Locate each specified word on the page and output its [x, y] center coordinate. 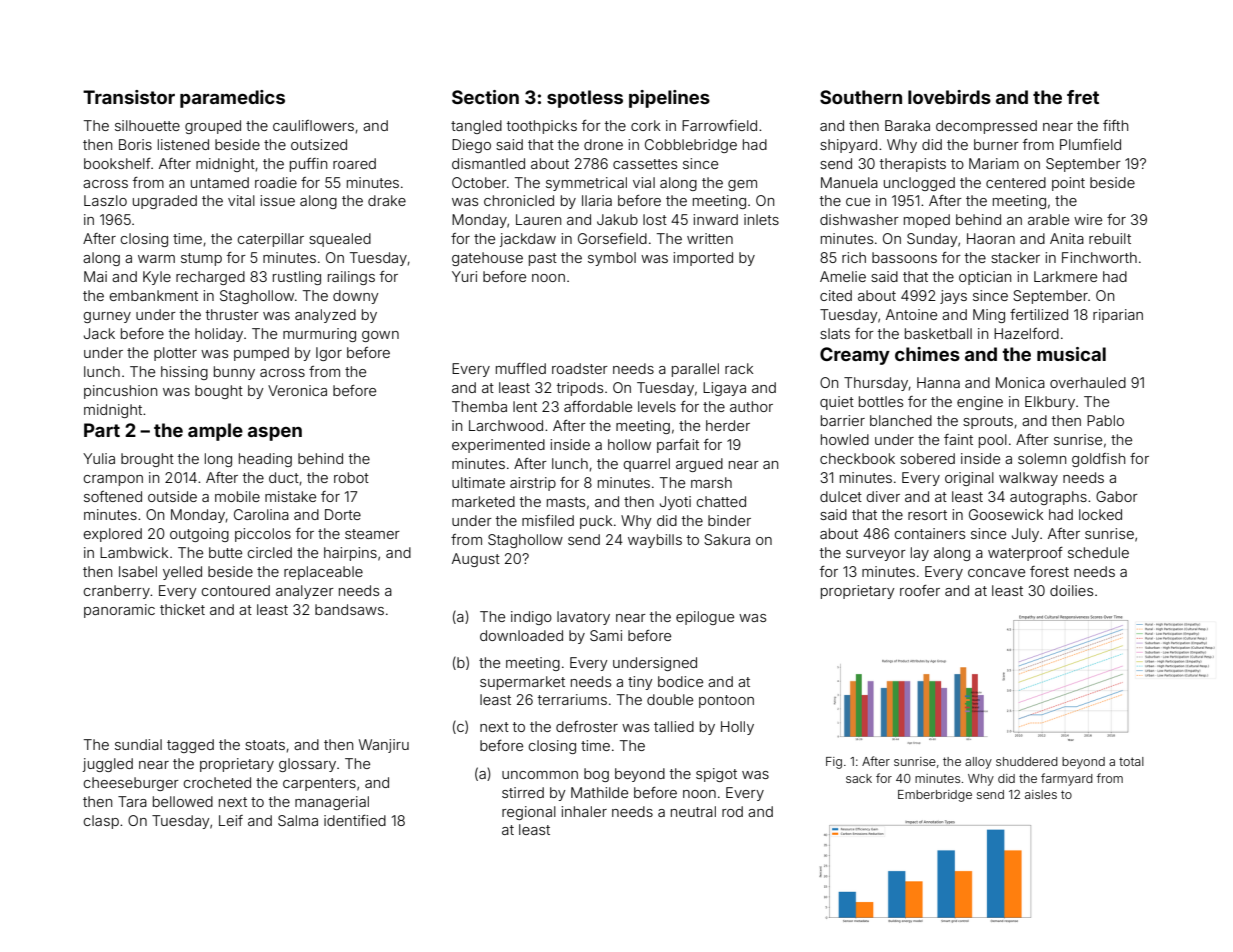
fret [1083, 97]
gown [380, 336]
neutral [693, 811]
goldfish [1098, 460]
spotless [585, 99]
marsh [711, 482]
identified [355, 820]
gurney [107, 317]
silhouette [147, 125]
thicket [182, 609]
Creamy [855, 356]
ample [215, 432]
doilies [1071, 590]
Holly [737, 728]
